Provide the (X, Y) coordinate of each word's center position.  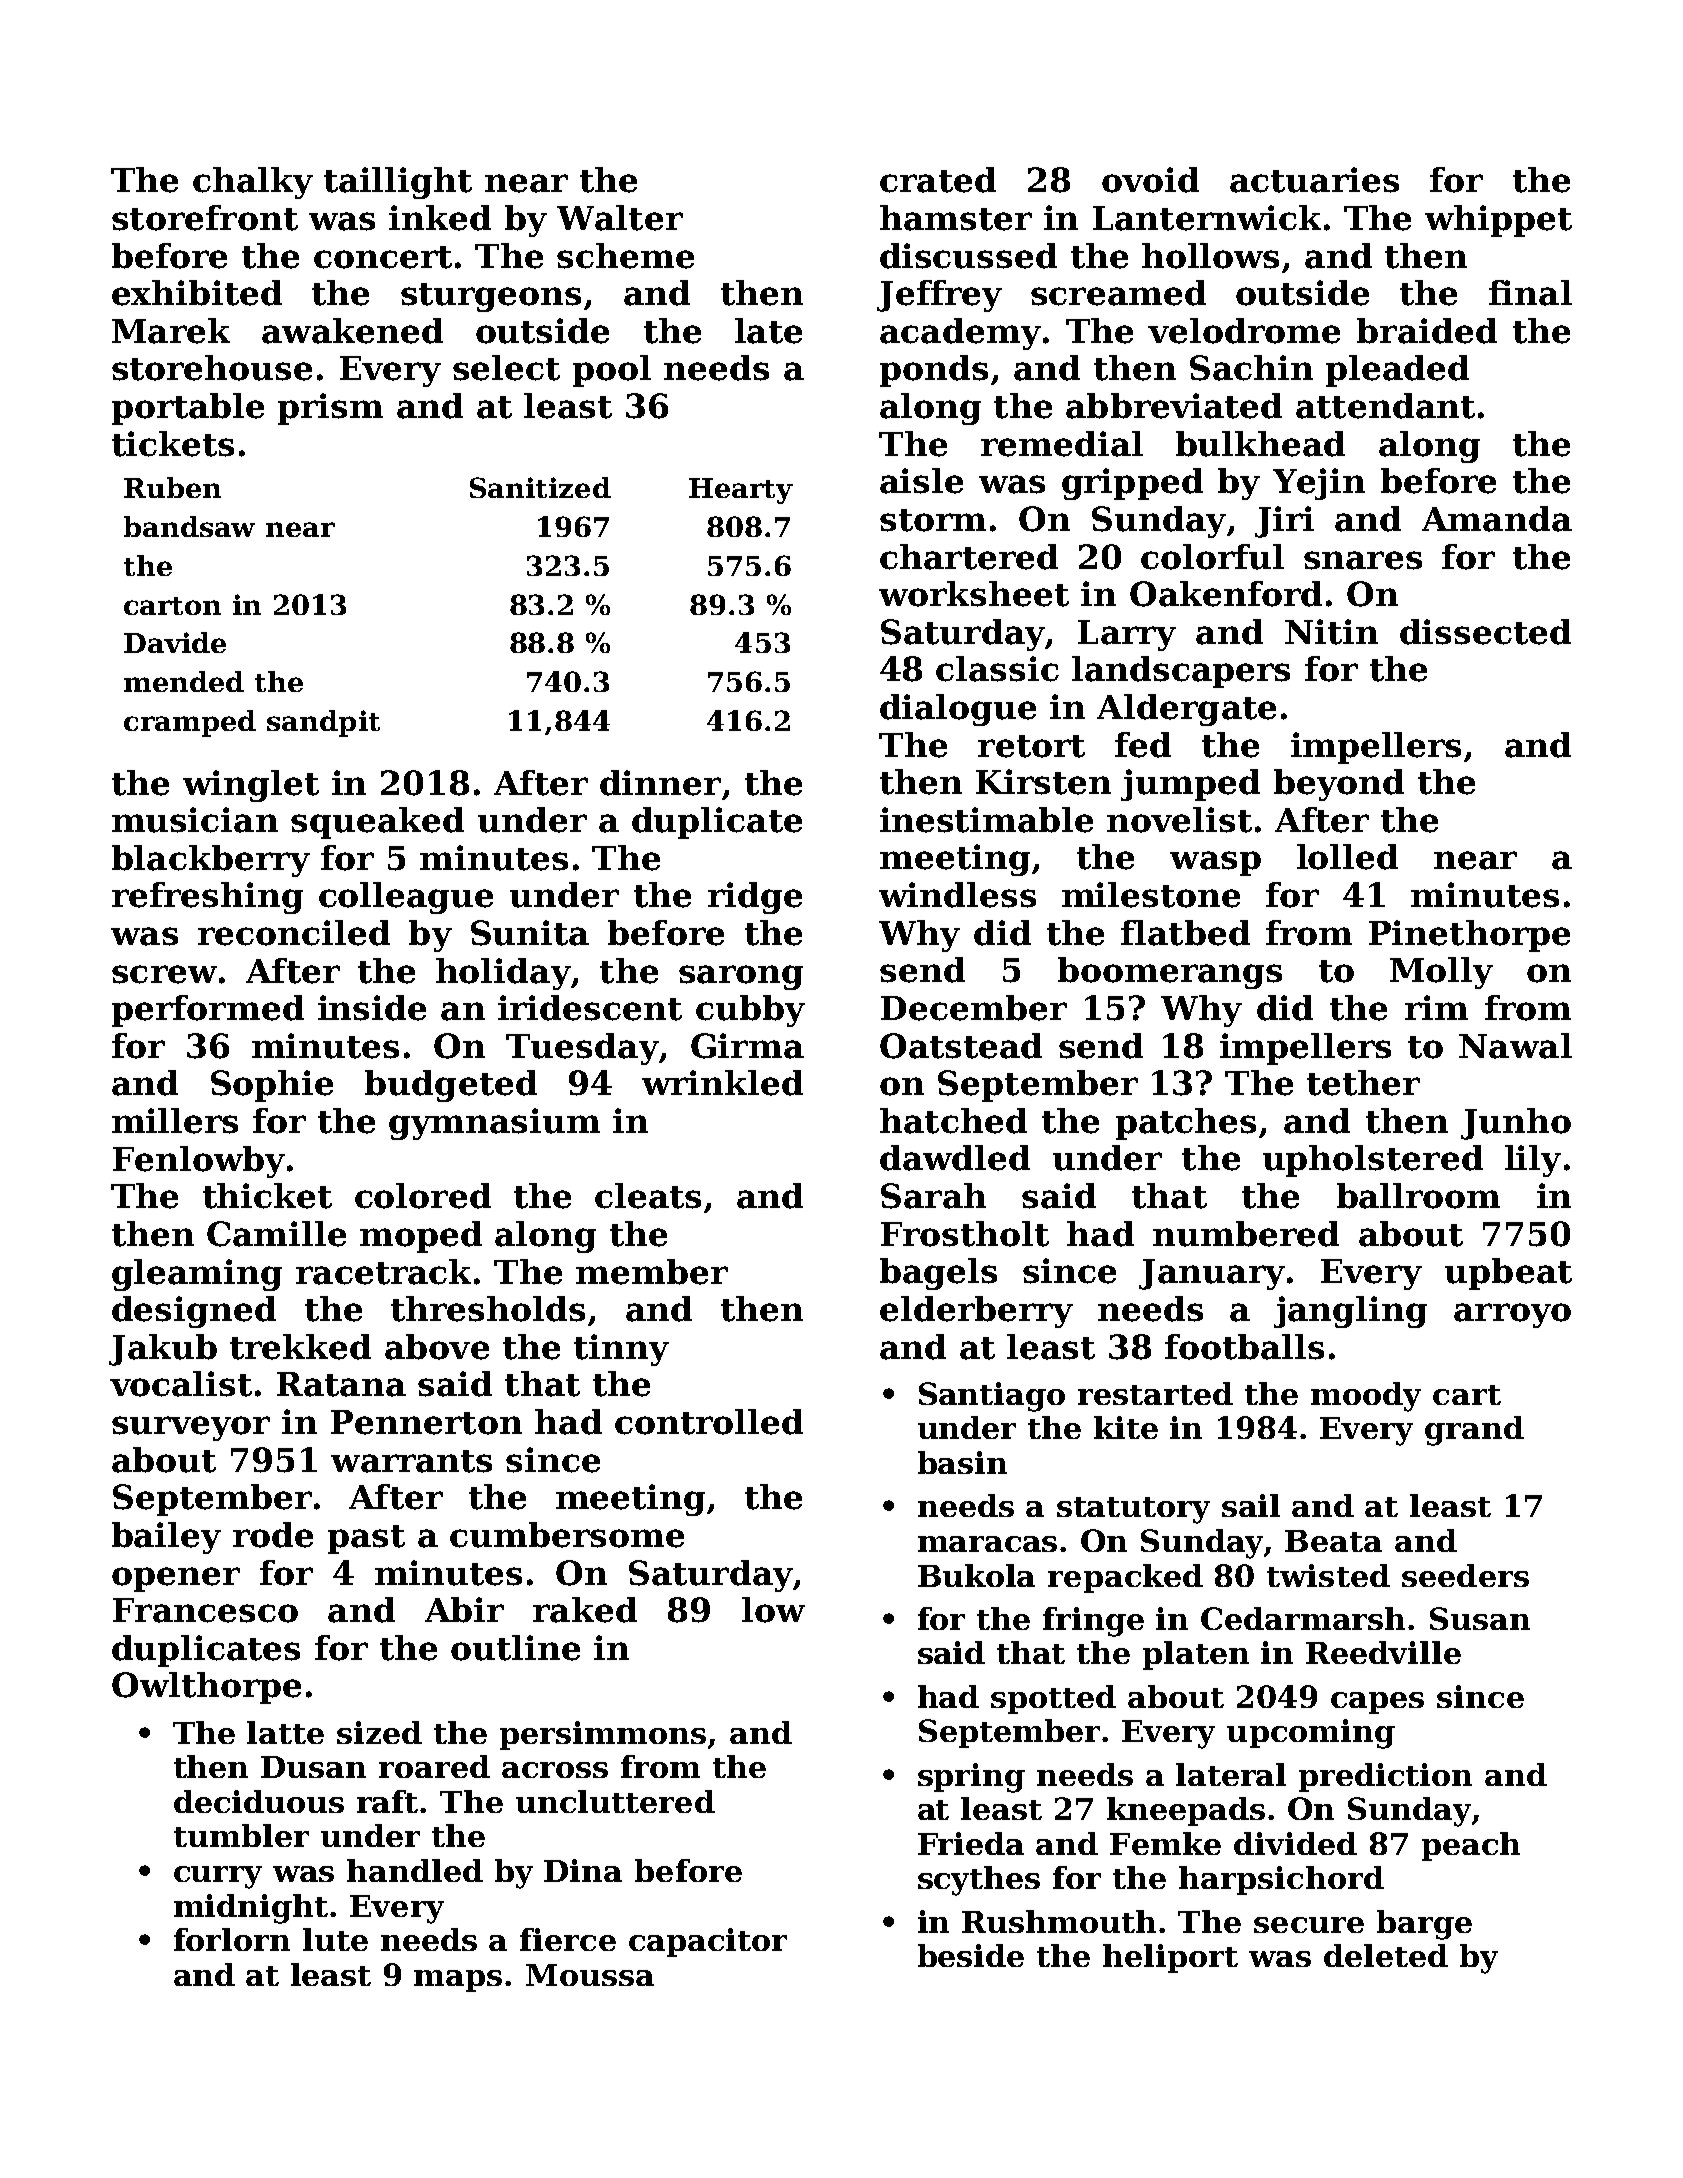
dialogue (958, 710)
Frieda (971, 1843)
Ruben (172, 487)
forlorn (232, 1939)
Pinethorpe (1469, 936)
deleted (1386, 1955)
